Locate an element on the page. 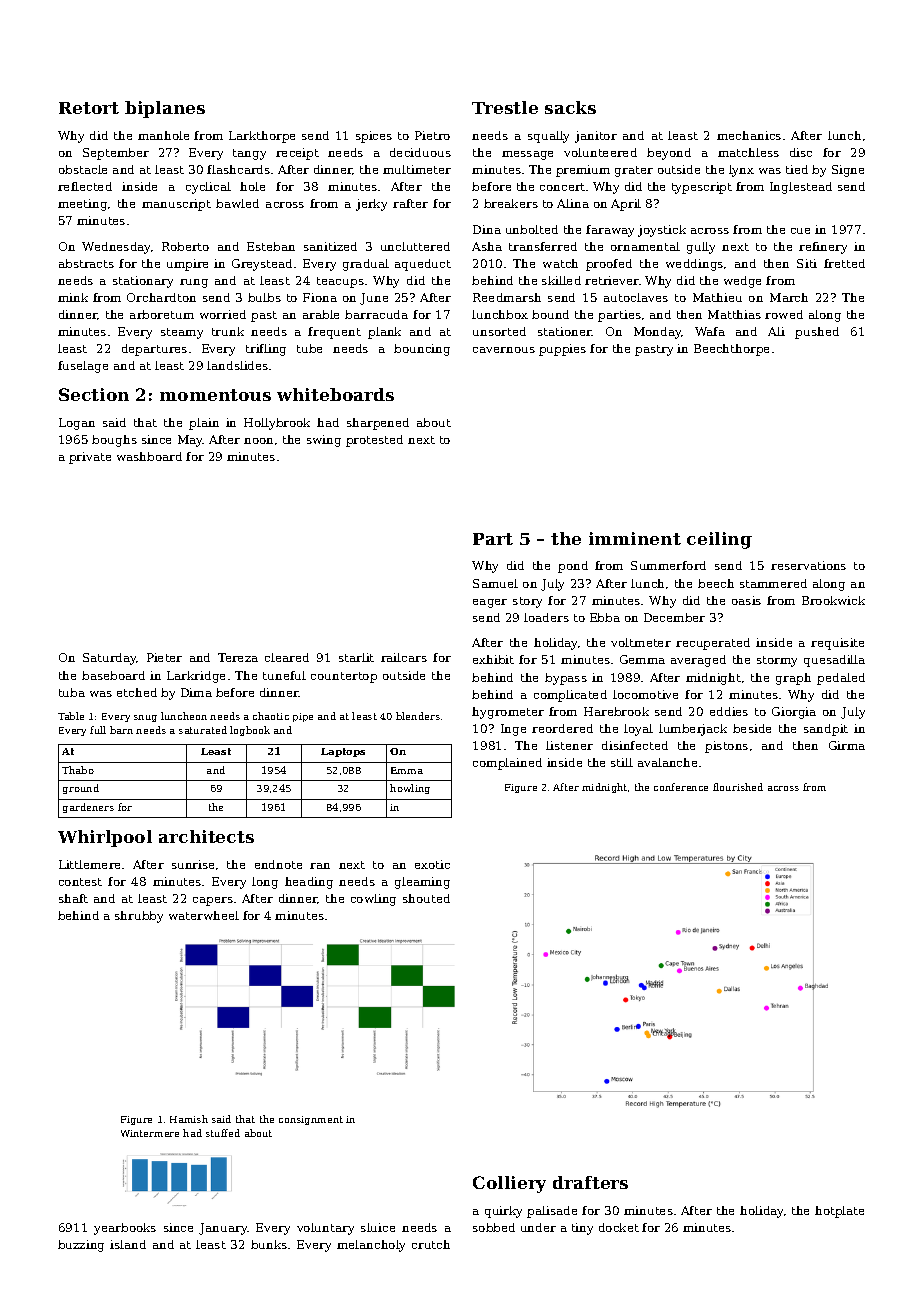  Wafa is located at coordinates (710, 331).
